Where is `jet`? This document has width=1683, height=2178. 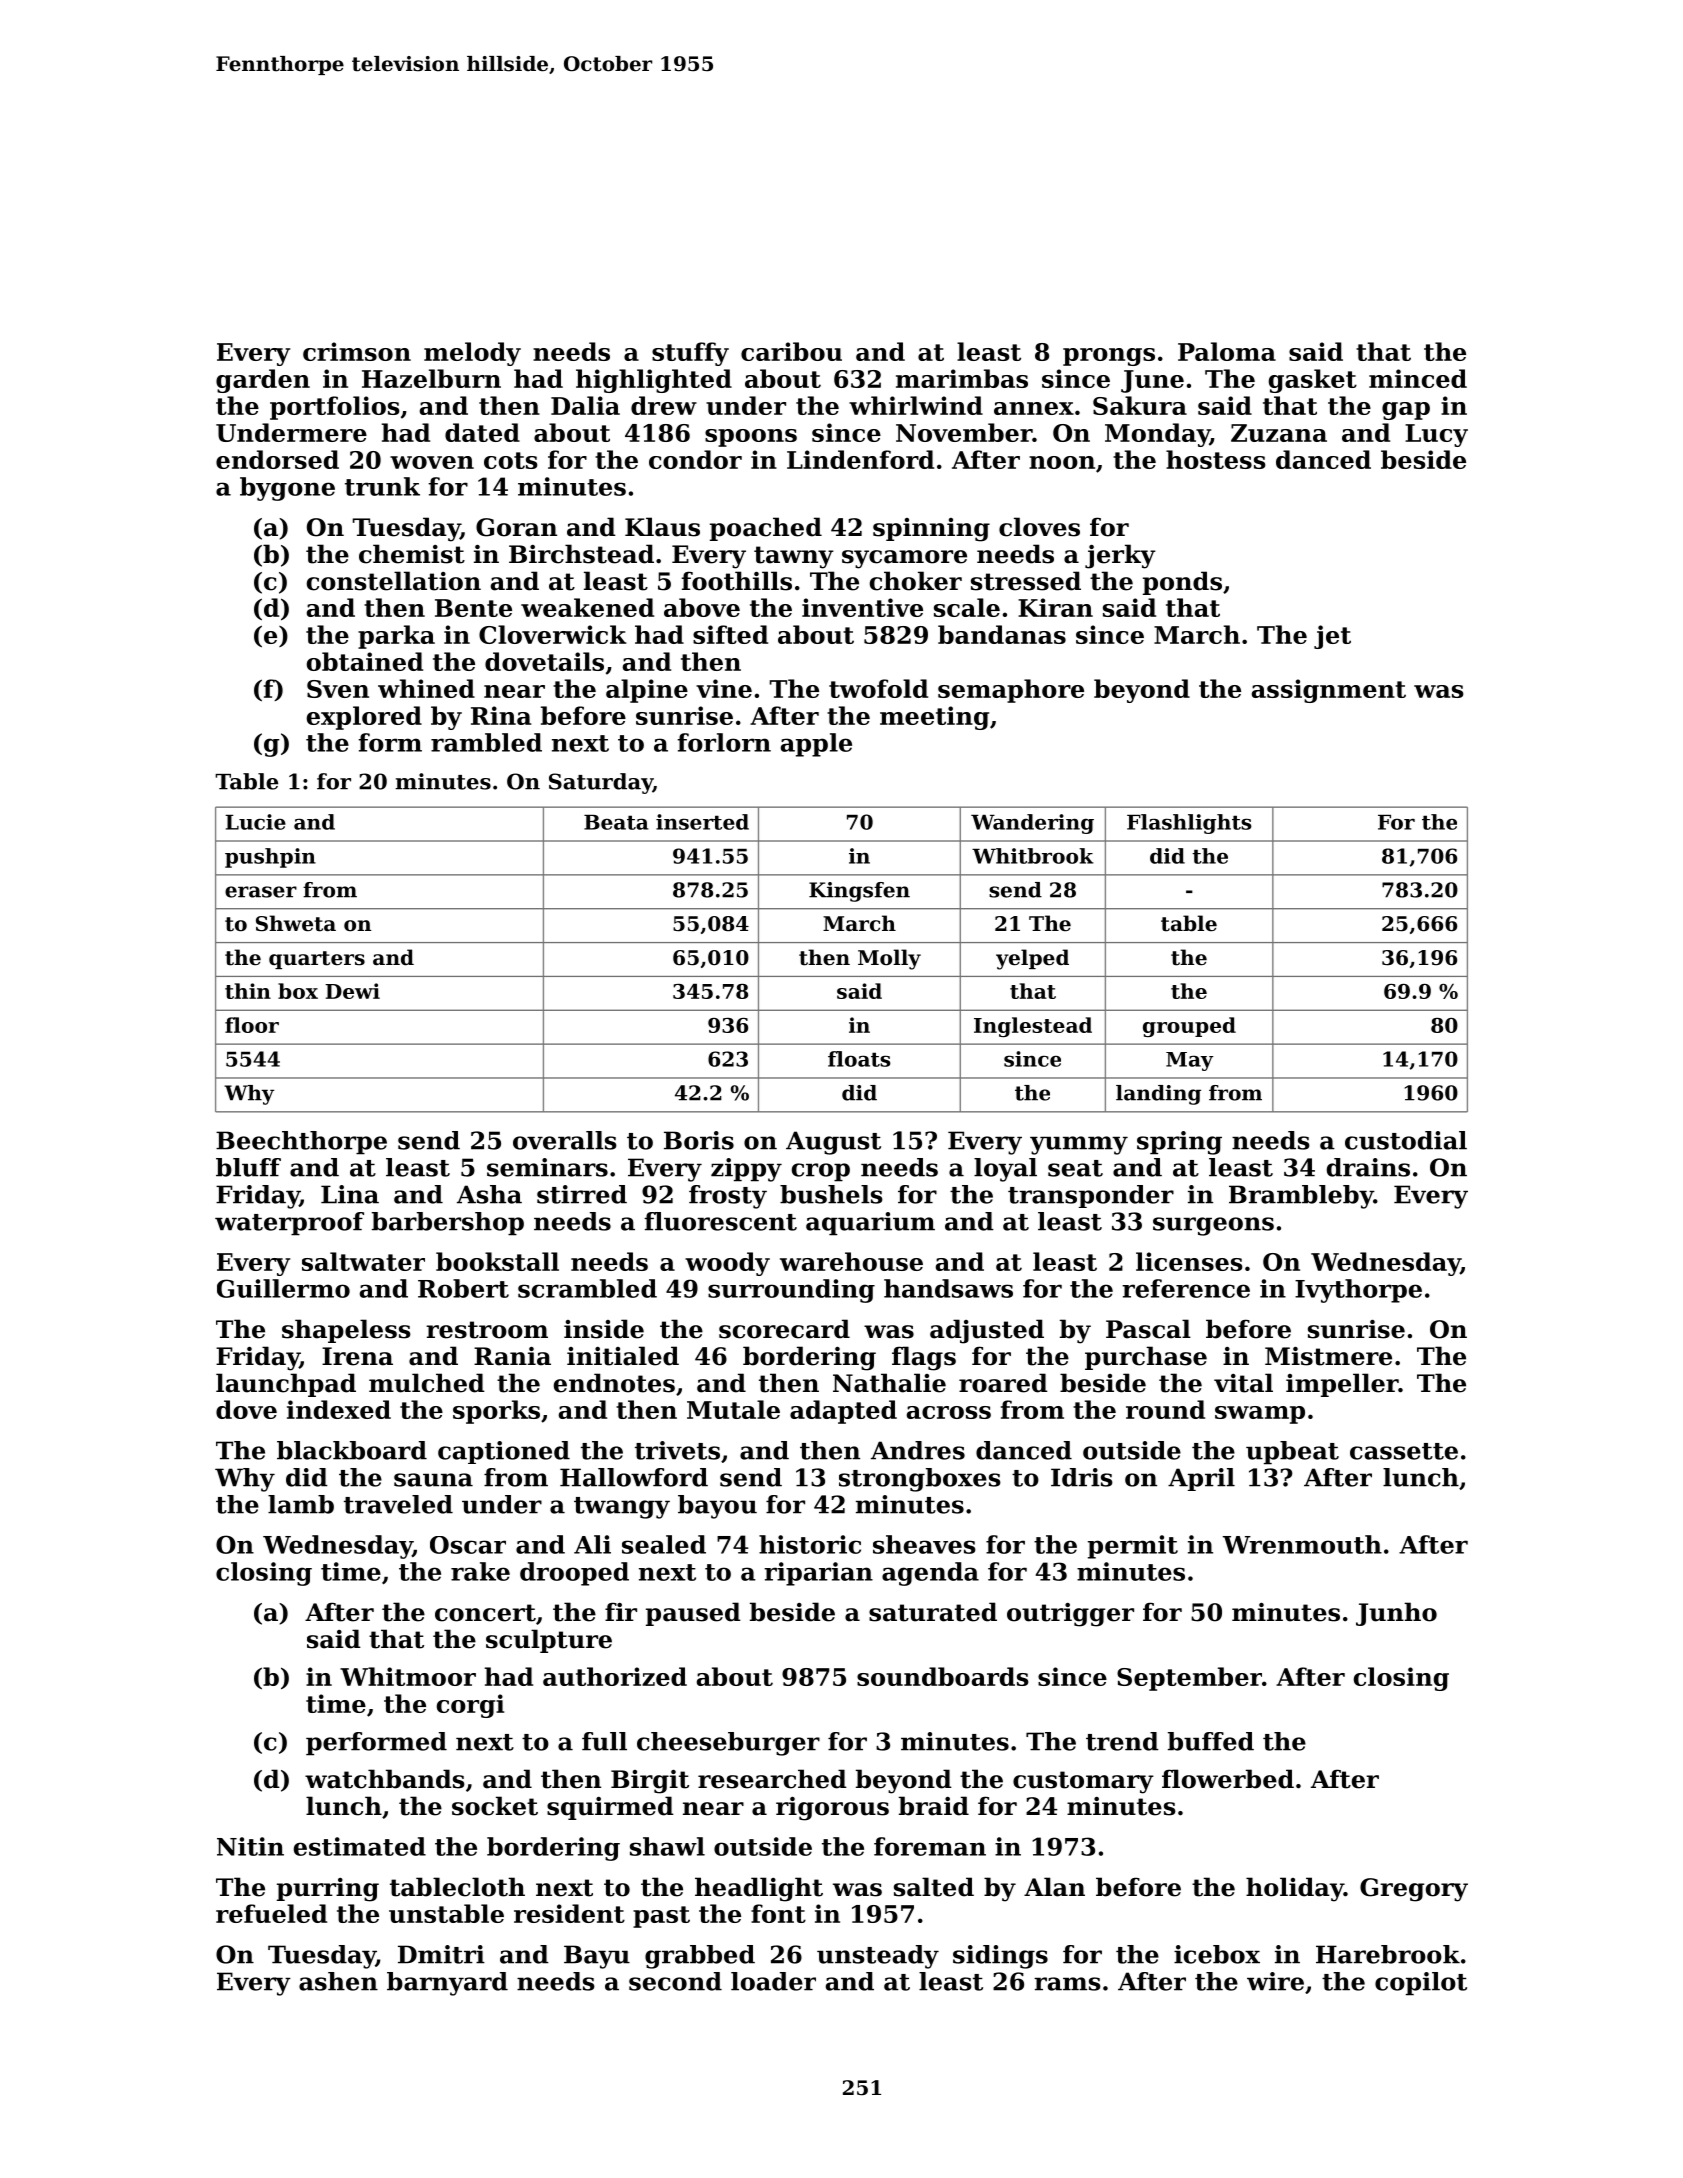 jet is located at coordinates (1332, 637).
